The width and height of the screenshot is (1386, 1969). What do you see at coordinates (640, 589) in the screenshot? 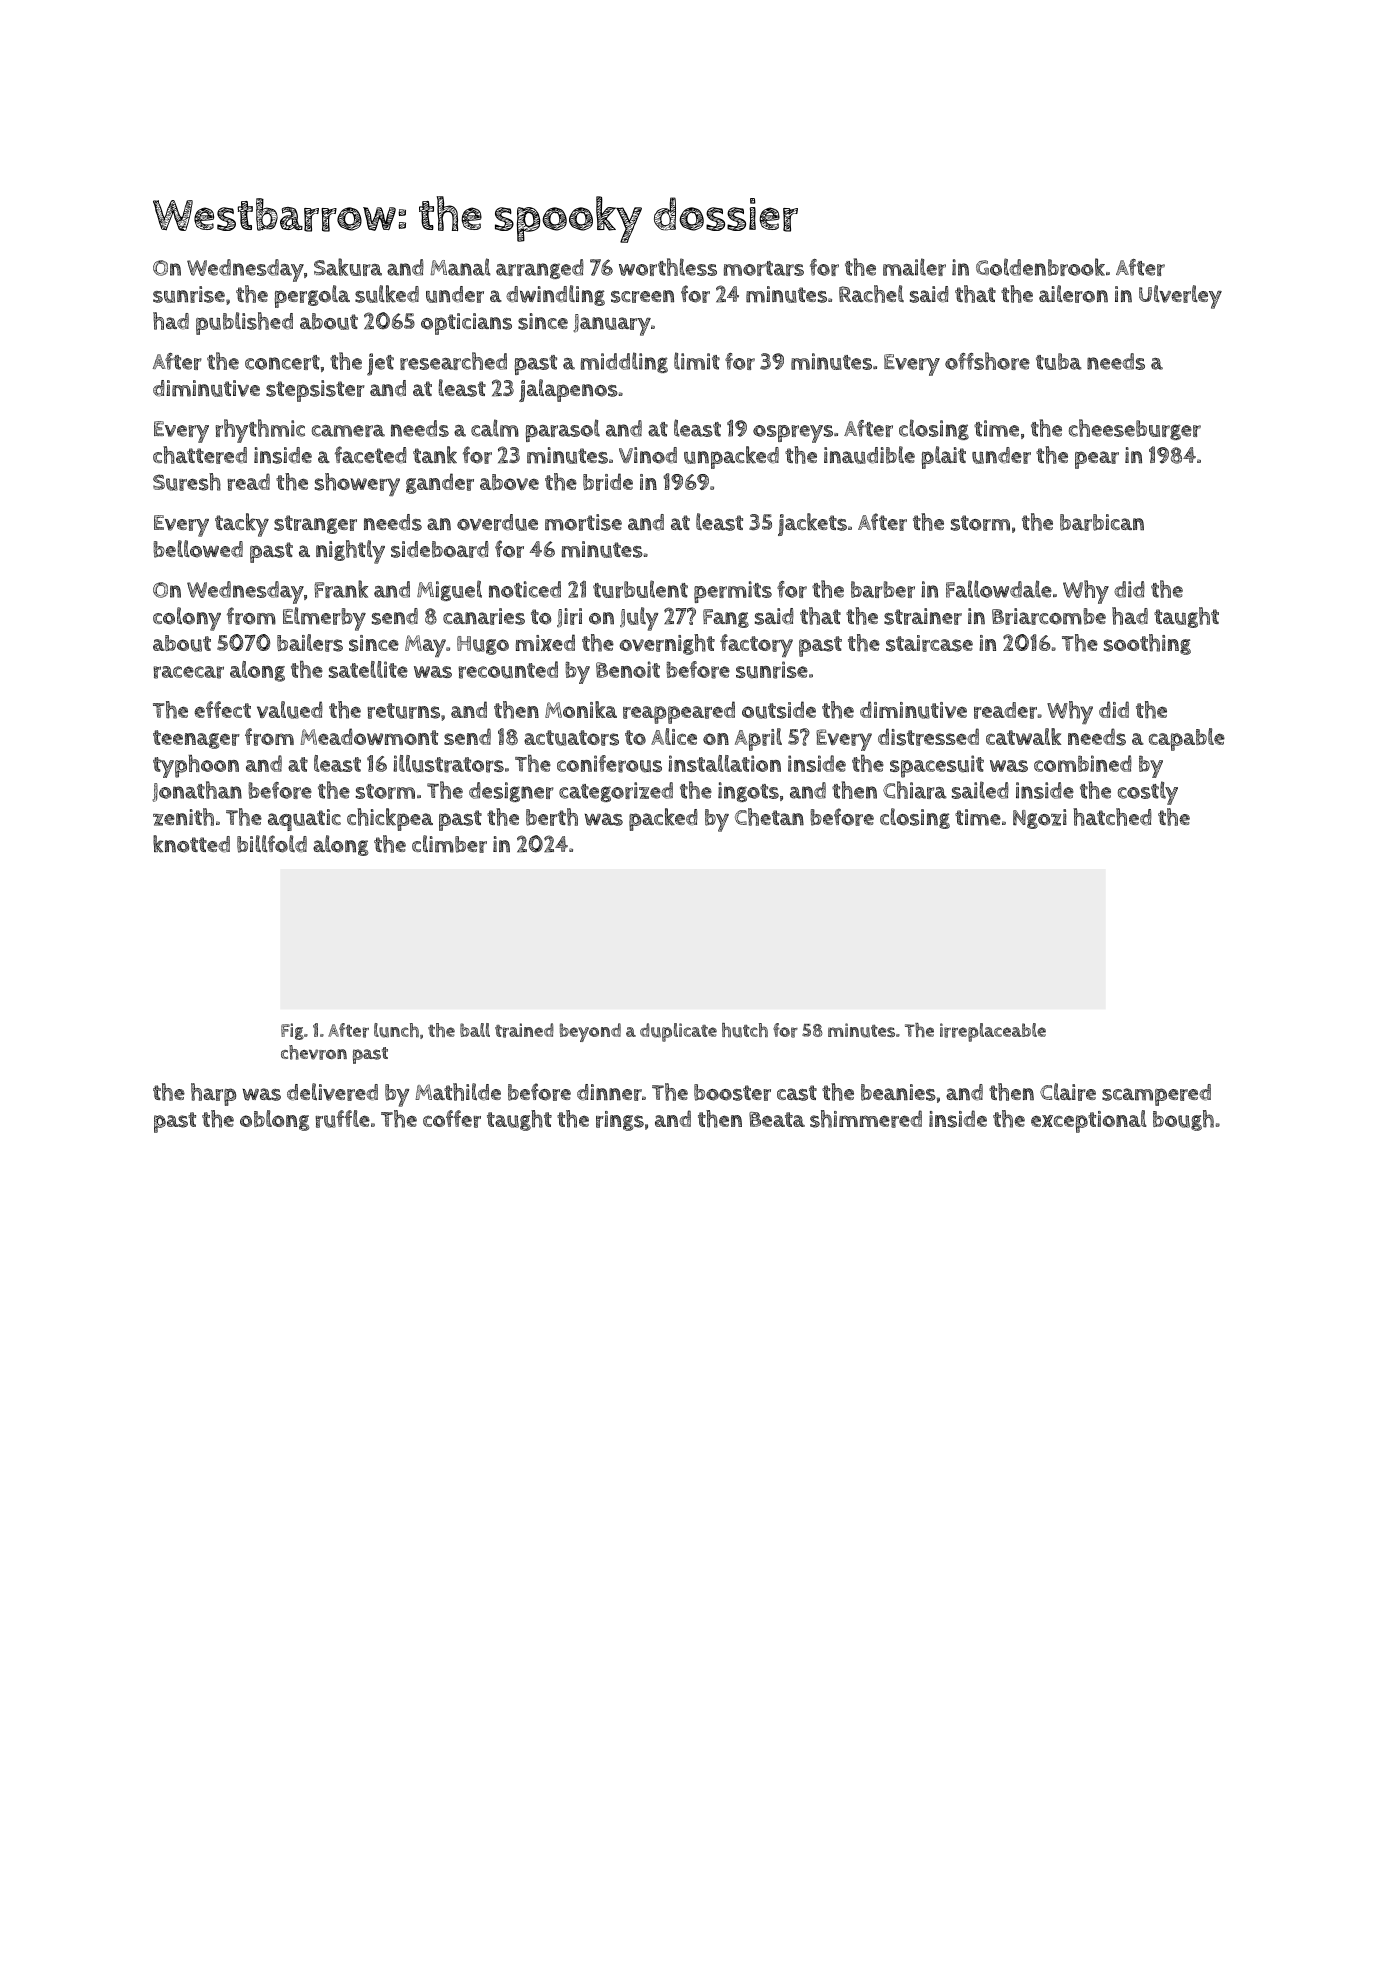
I see `turbulent` at bounding box center [640, 589].
